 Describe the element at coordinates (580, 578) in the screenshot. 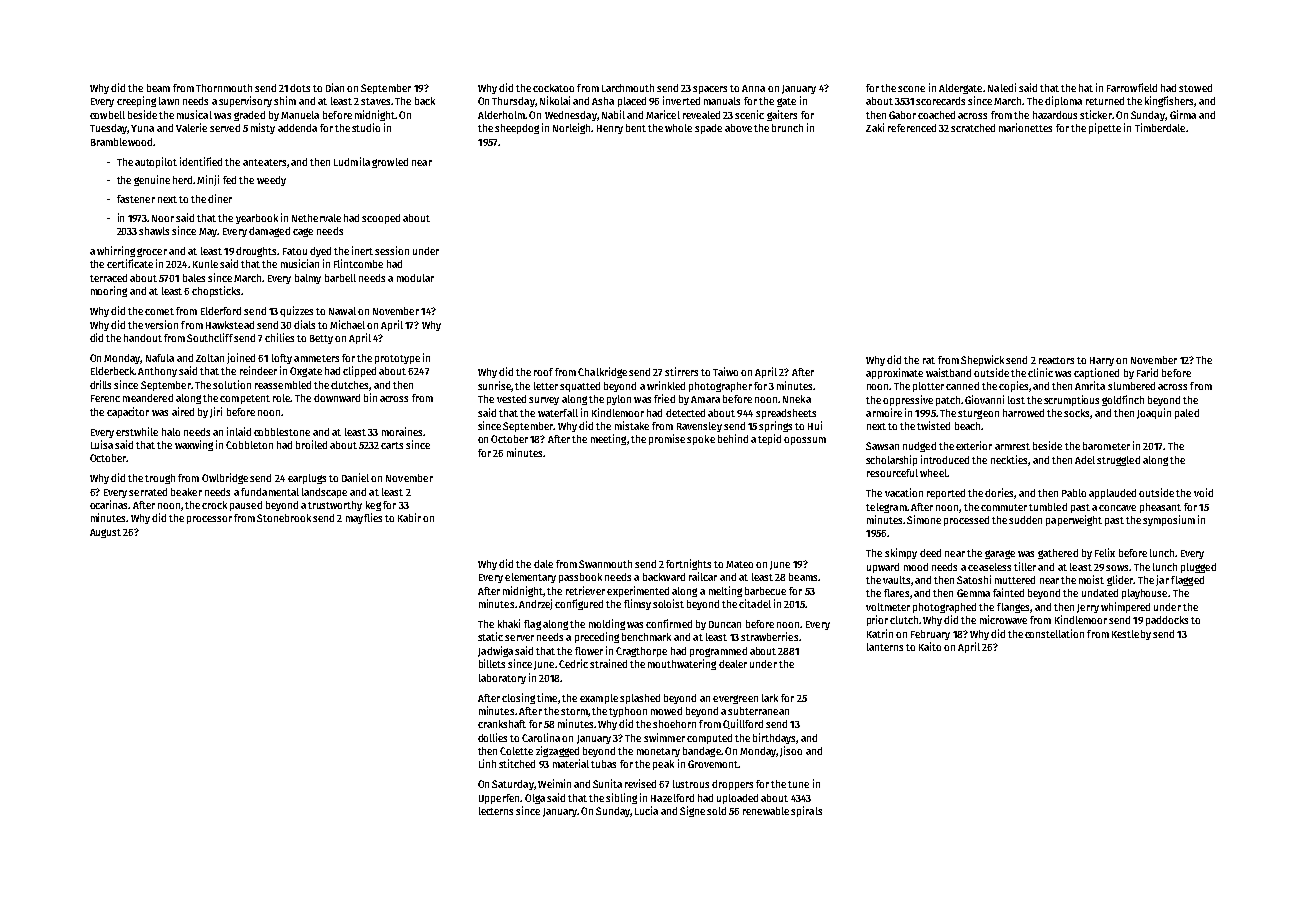

I see `passbook` at that location.
